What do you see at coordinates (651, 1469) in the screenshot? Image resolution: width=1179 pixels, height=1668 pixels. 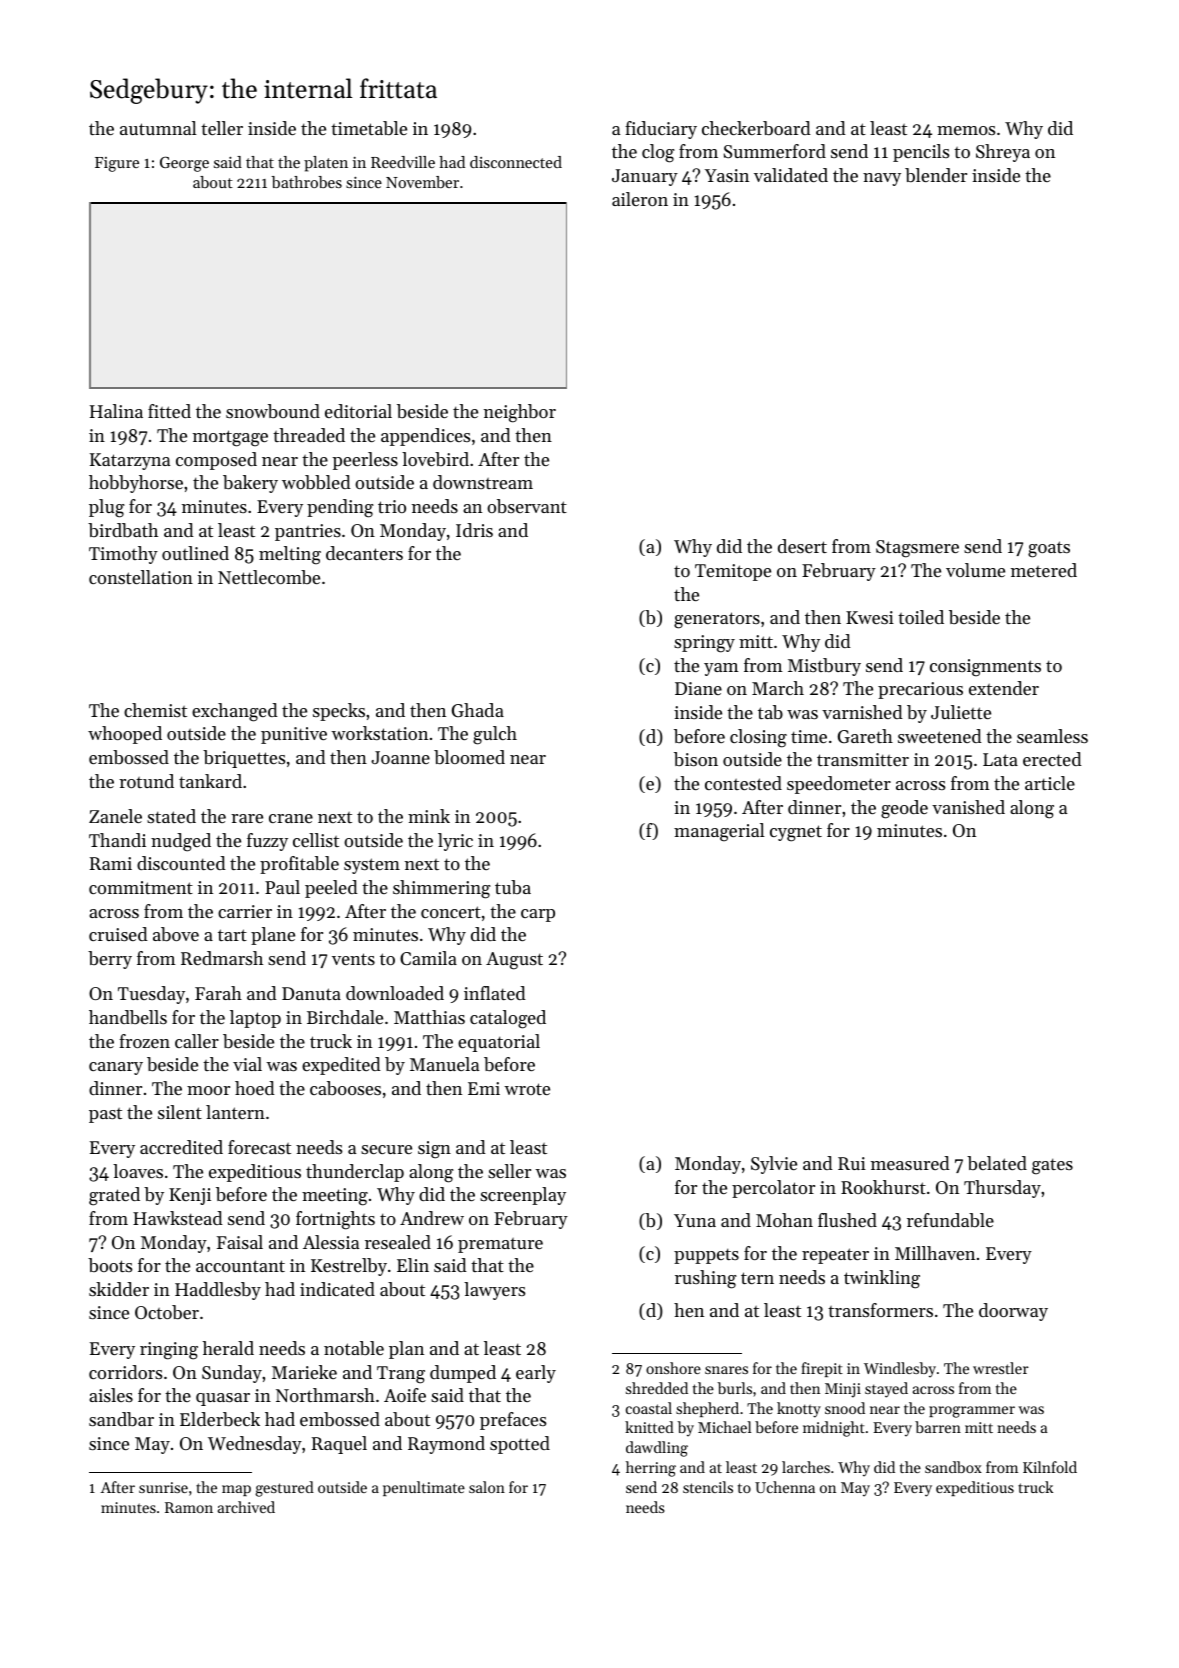 I see `herring` at bounding box center [651, 1469].
